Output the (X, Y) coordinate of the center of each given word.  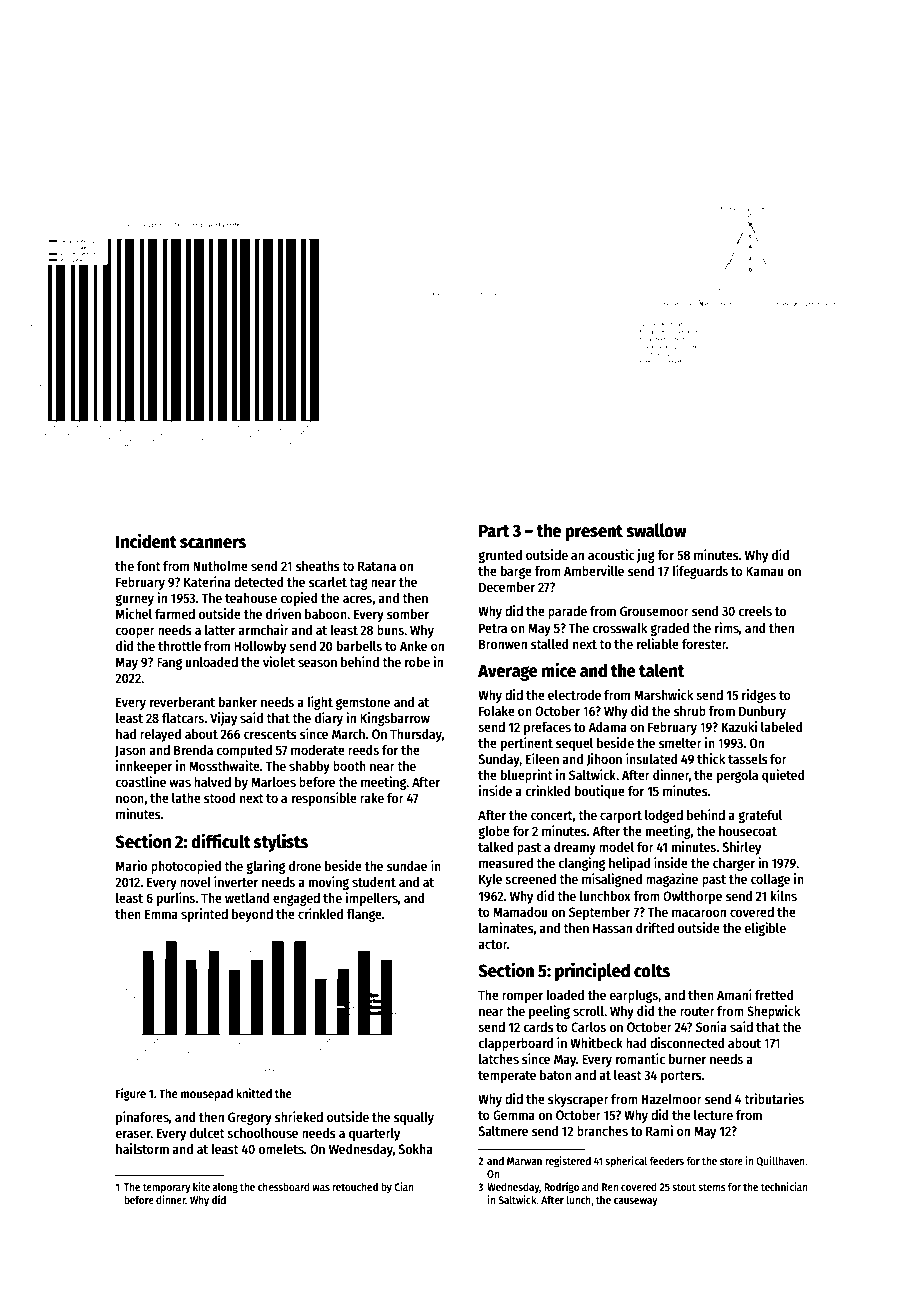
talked (495, 847)
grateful (760, 816)
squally (414, 1118)
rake (372, 798)
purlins (176, 899)
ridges (759, 696)
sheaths (318, 566)
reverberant (182, 702)
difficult (221, 841)
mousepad (207, 1095)
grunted (500, 556)
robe (417, 662)
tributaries (774, 1098)
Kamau (765, 571)
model (616, 847)
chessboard (284, 1186)
